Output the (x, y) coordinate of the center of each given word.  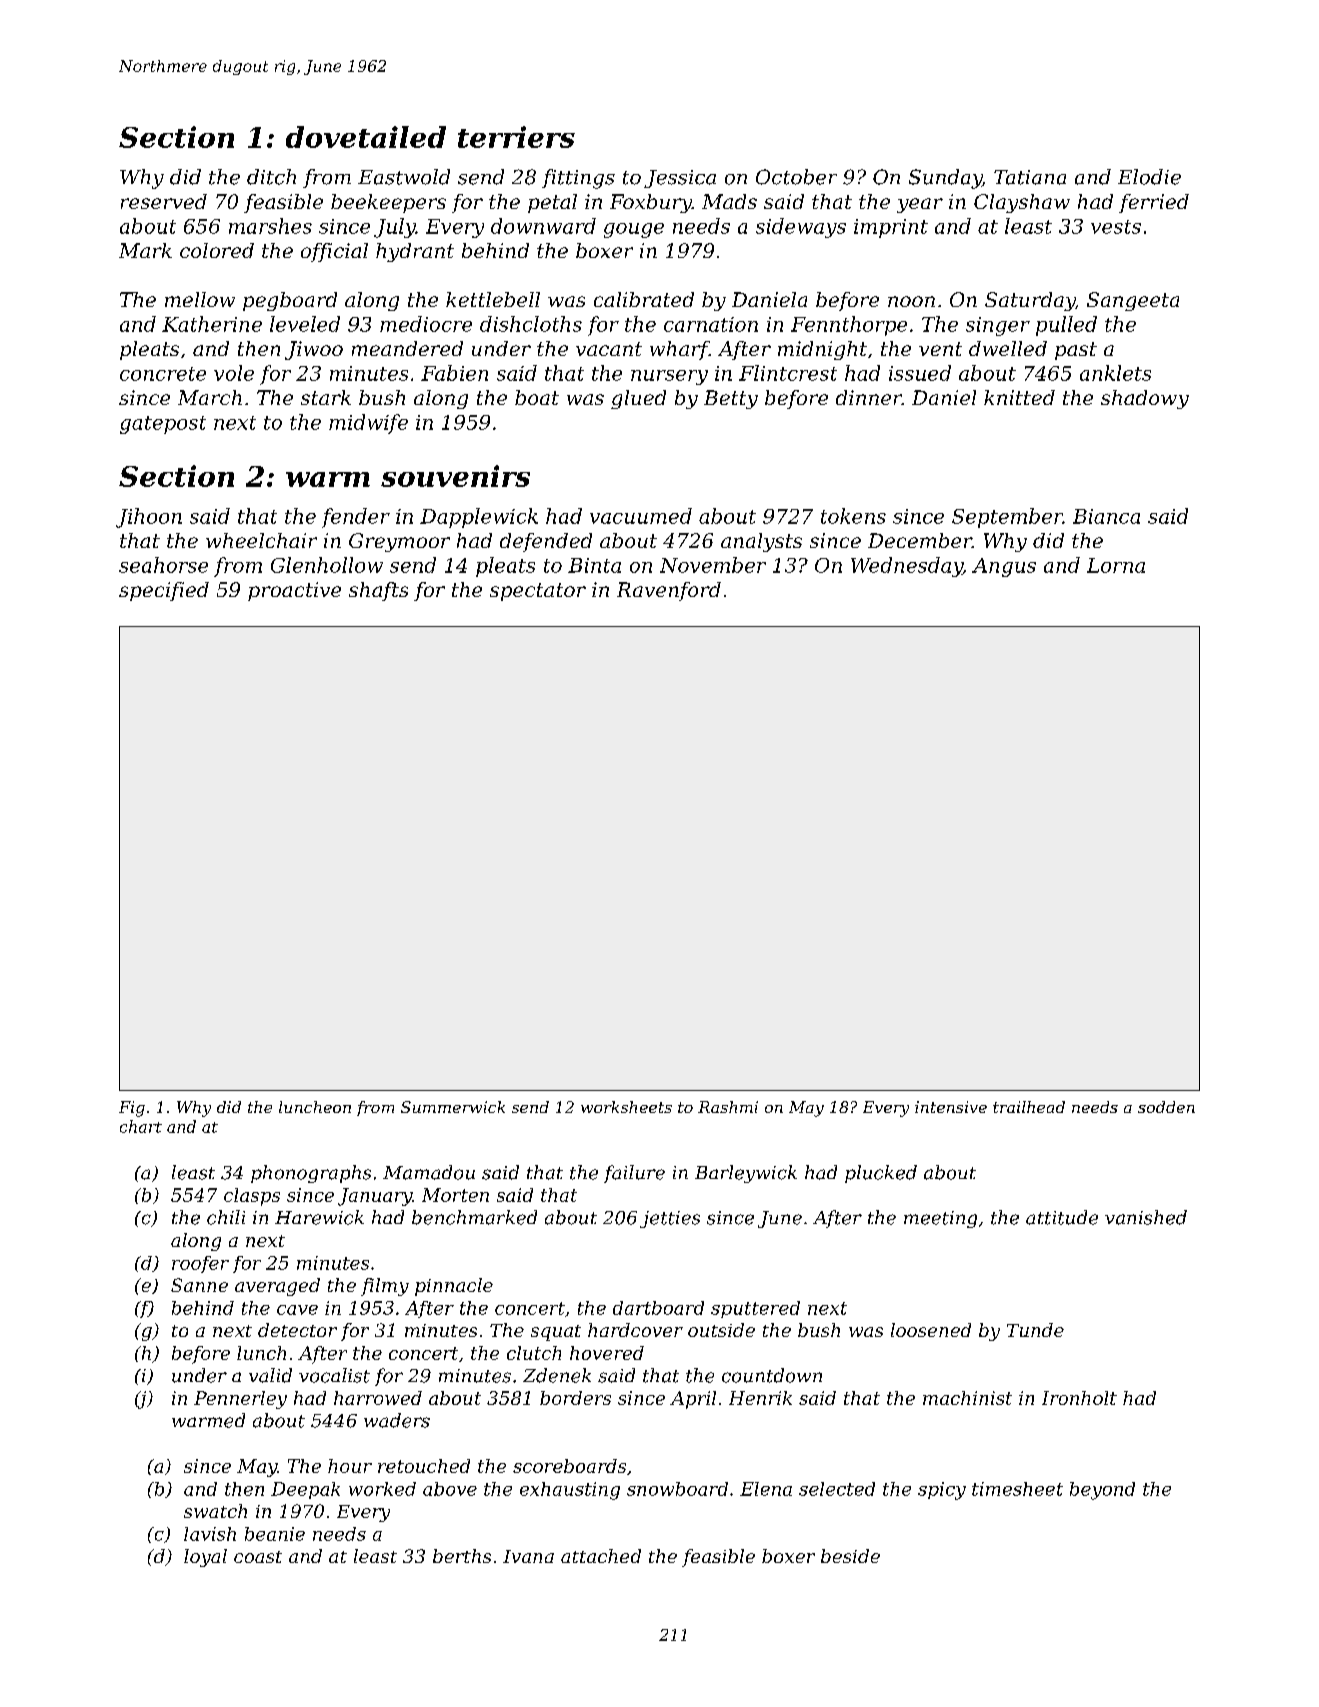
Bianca (1106, 516)
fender (356, 518)
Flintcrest (788, 373)
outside (721, 1330)
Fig (132, 1109)
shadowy (1145, 399)
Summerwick (453, 1107)
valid (270, 1375)
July (395, 228)
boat (537, 397)
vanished (1146, 1217)
